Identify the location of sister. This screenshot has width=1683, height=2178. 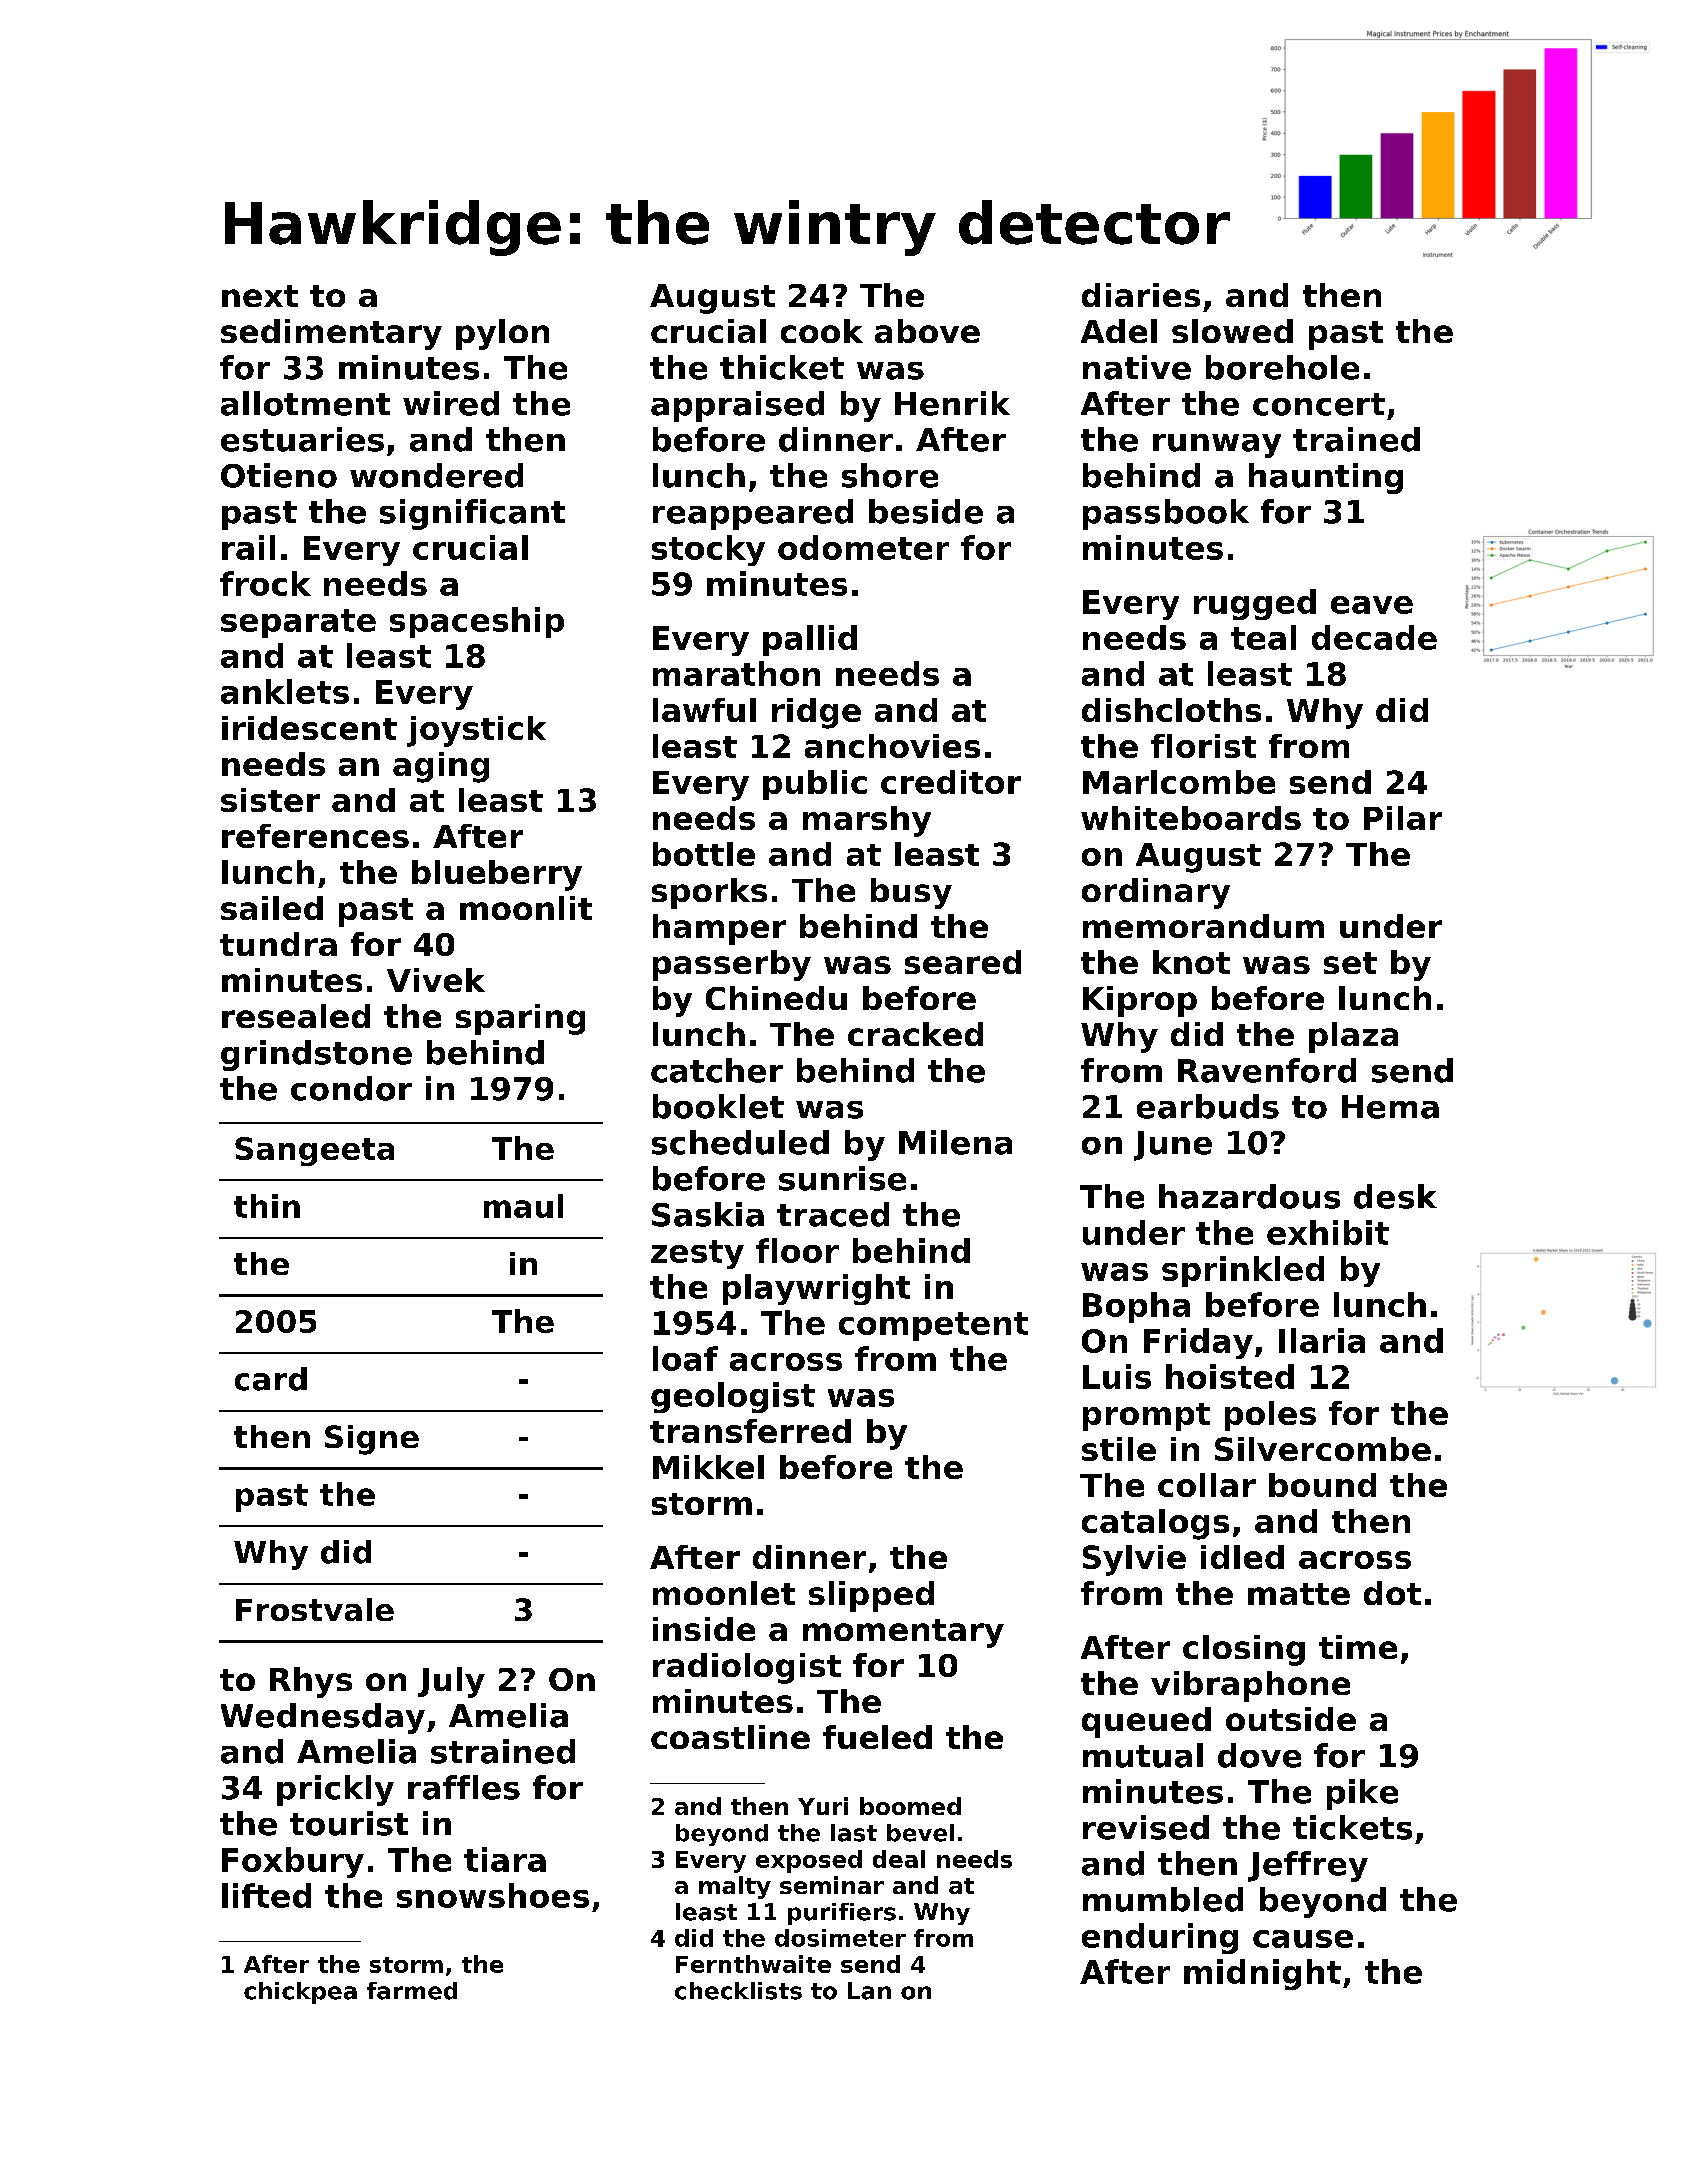
(270, 800).
